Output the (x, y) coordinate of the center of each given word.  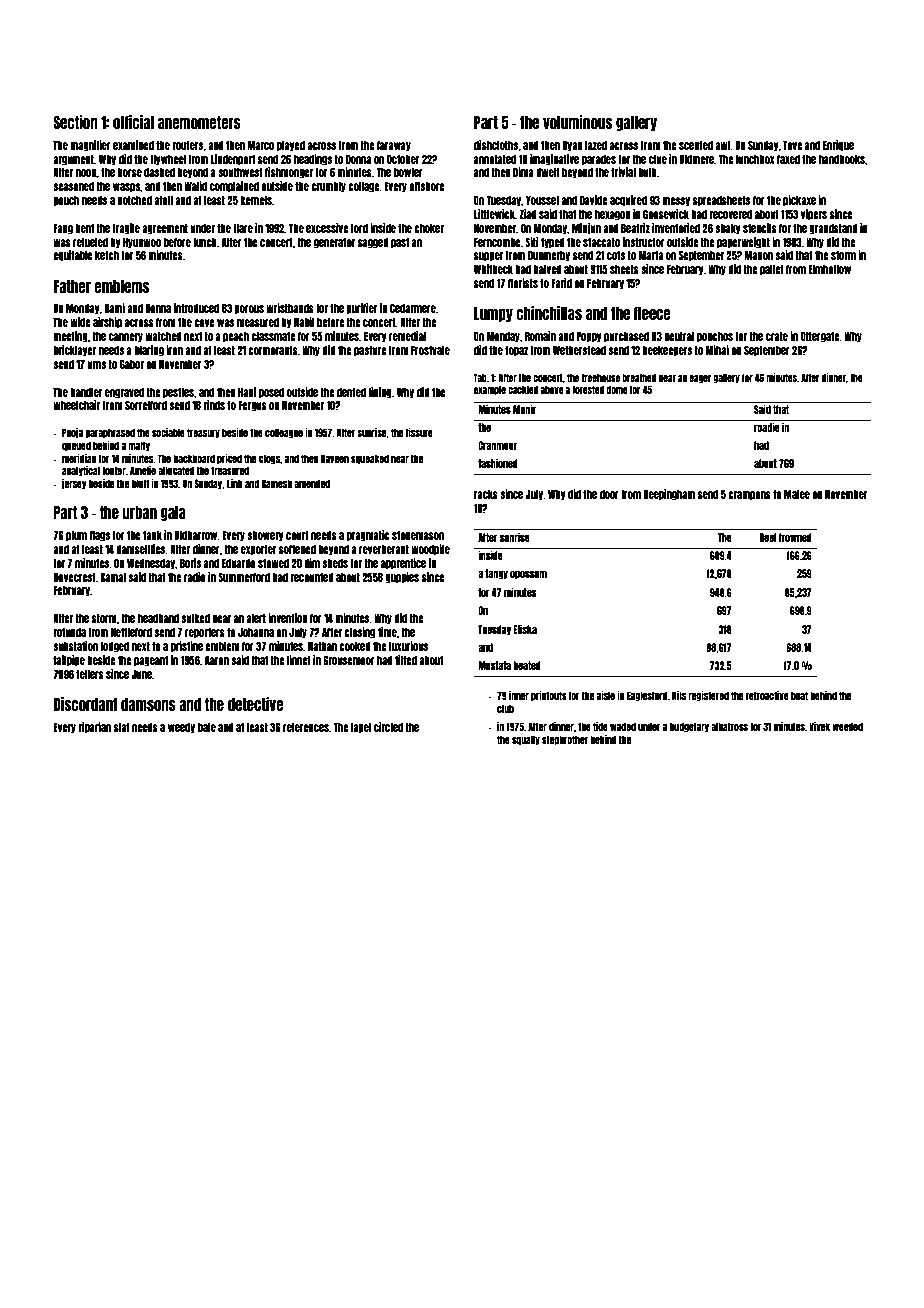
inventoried (676, 228)
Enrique (838, 146)
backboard (194, 458)
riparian (94, 728)
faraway (394, 146)
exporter (258, 550)
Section (75, 122)
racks (486, 494)
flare (243, 228)
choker (429, 228)
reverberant (384, 549)
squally (526, 740)
